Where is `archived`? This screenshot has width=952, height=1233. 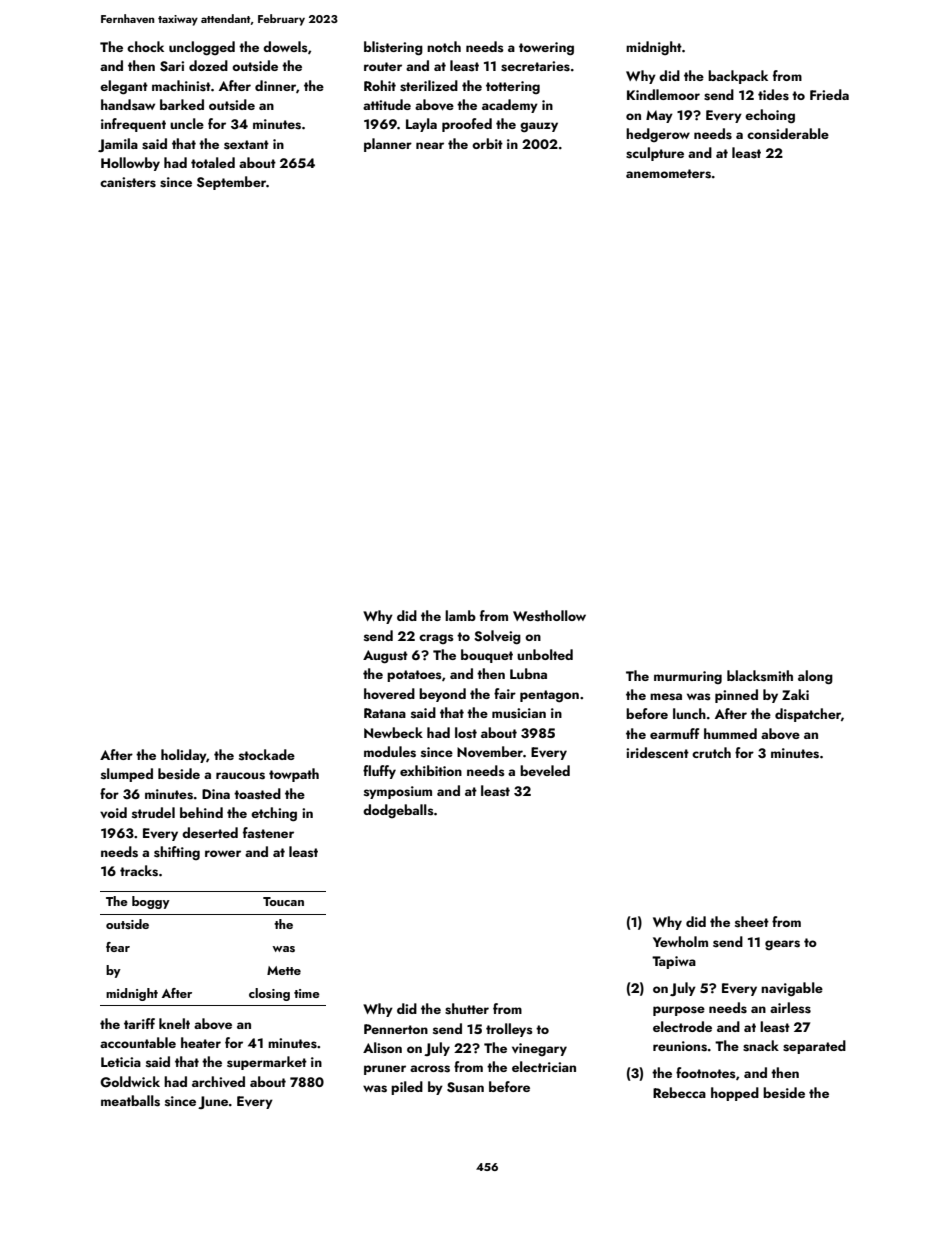
archived is located at coordinates (218, 1081).
